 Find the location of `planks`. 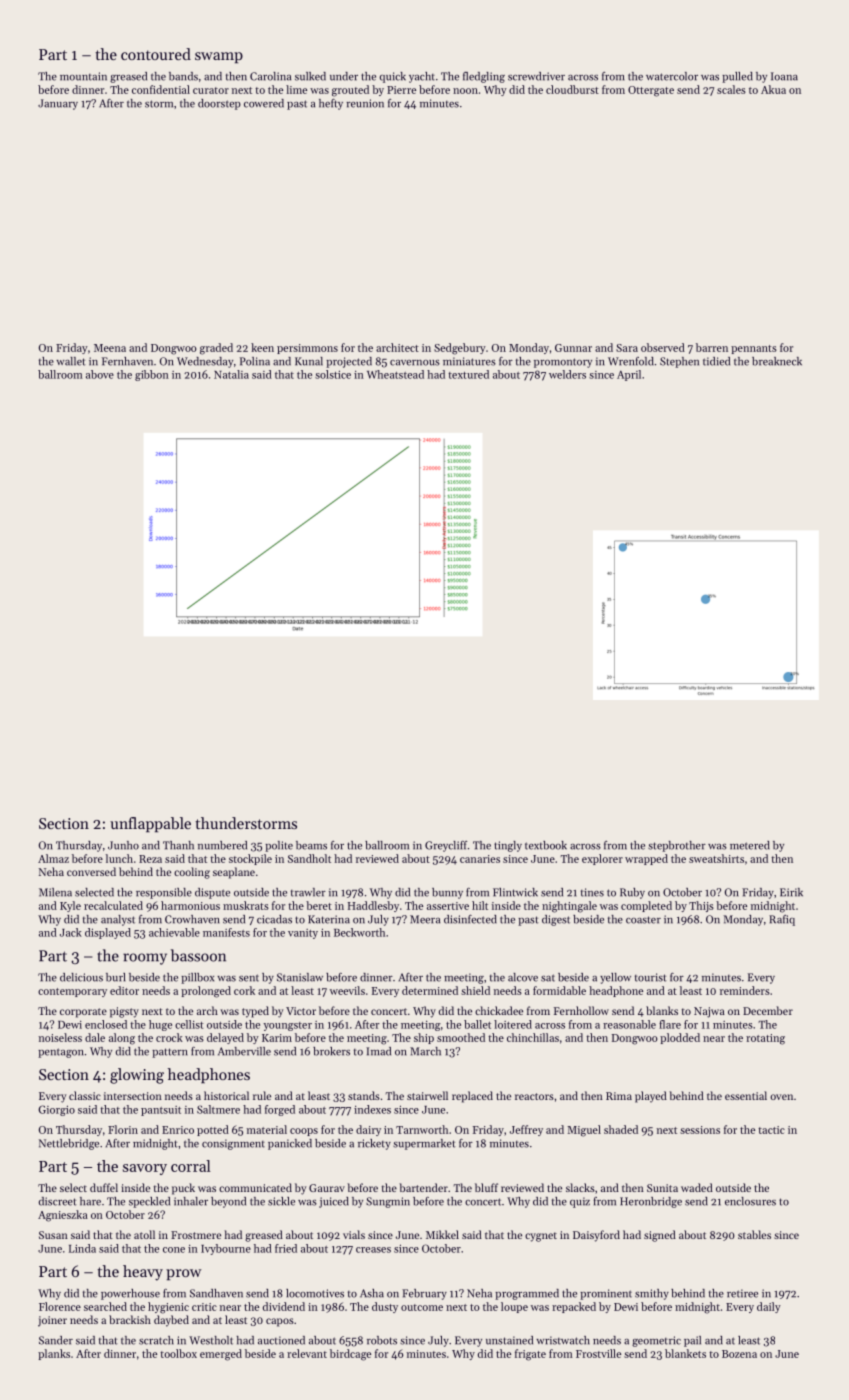

planks is located at coordinates (54, 1354).
